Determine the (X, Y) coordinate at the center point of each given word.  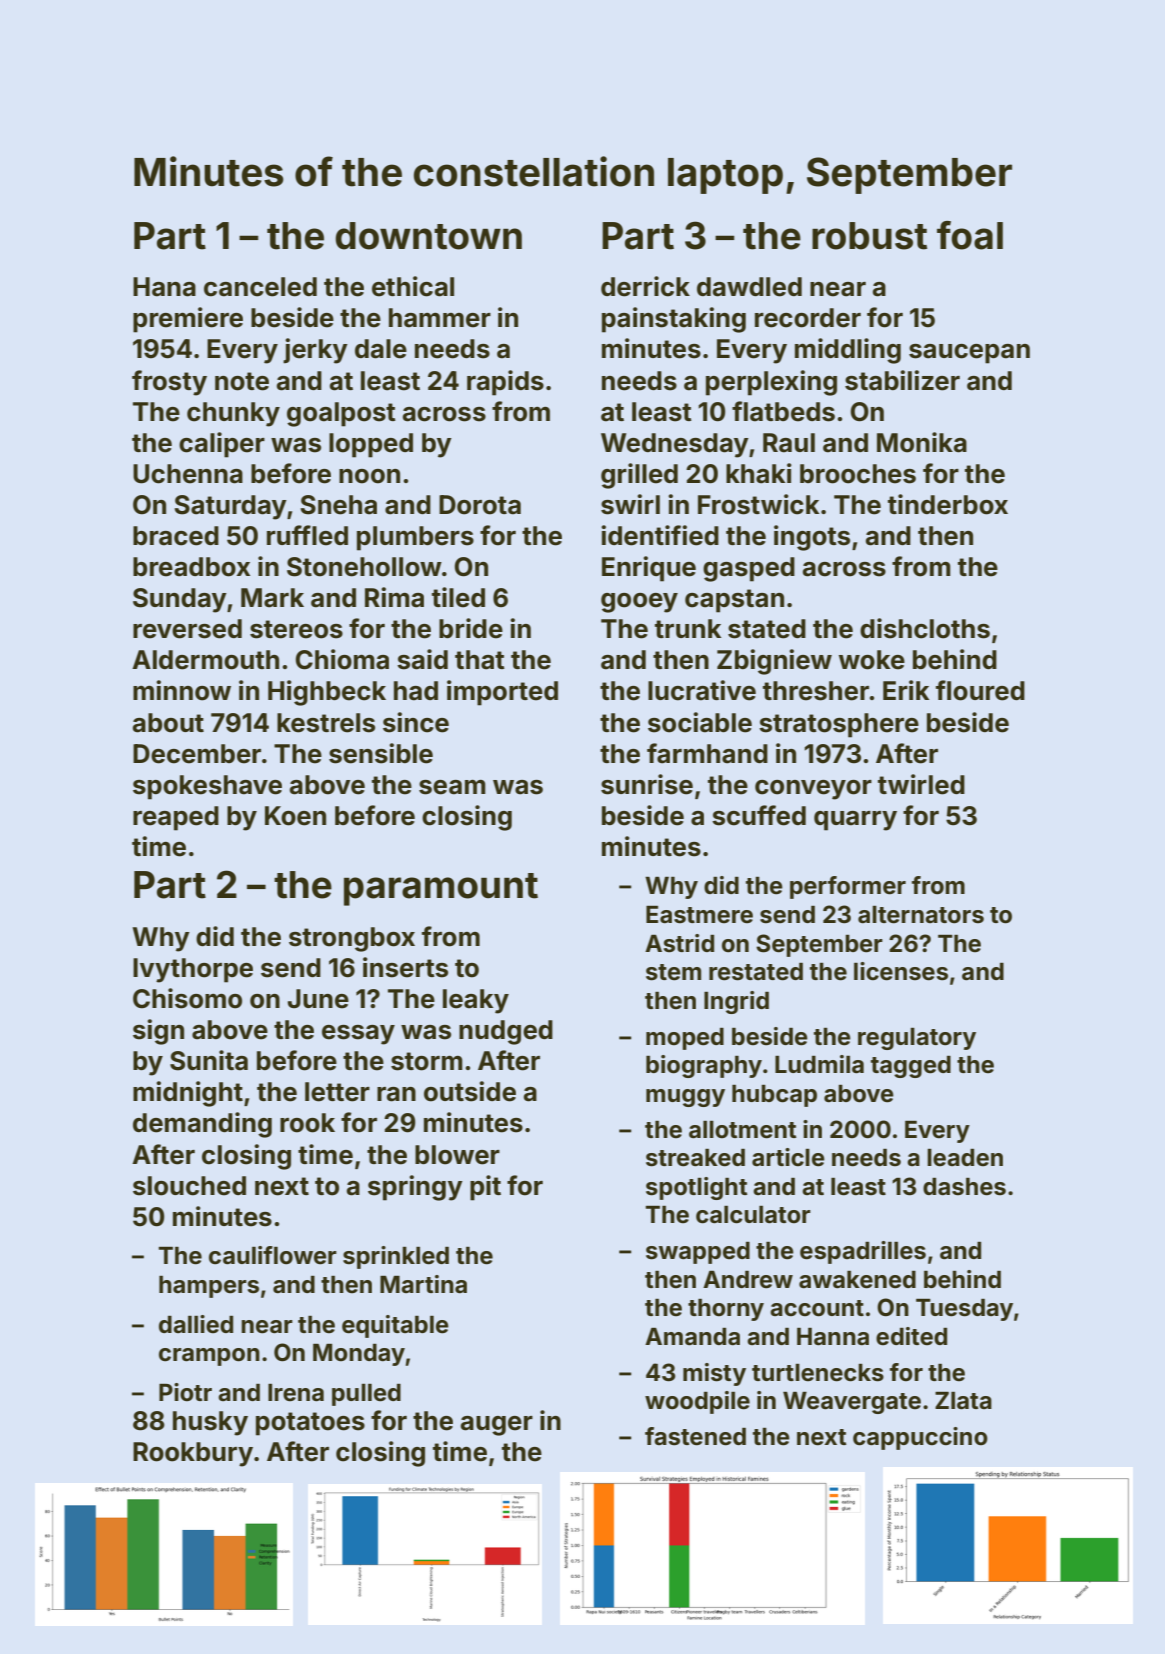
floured (980, 690)
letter (337, 1092)
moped (685, 1039)
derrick (645, 286)
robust (869, 236)
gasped (749, 569)
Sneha (338, 505)
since (416, 722)
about (168, 723)
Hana (164, 287)
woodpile (697, 1402)
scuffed (759, 815)
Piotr (185, 1392)
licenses (901, 971)
